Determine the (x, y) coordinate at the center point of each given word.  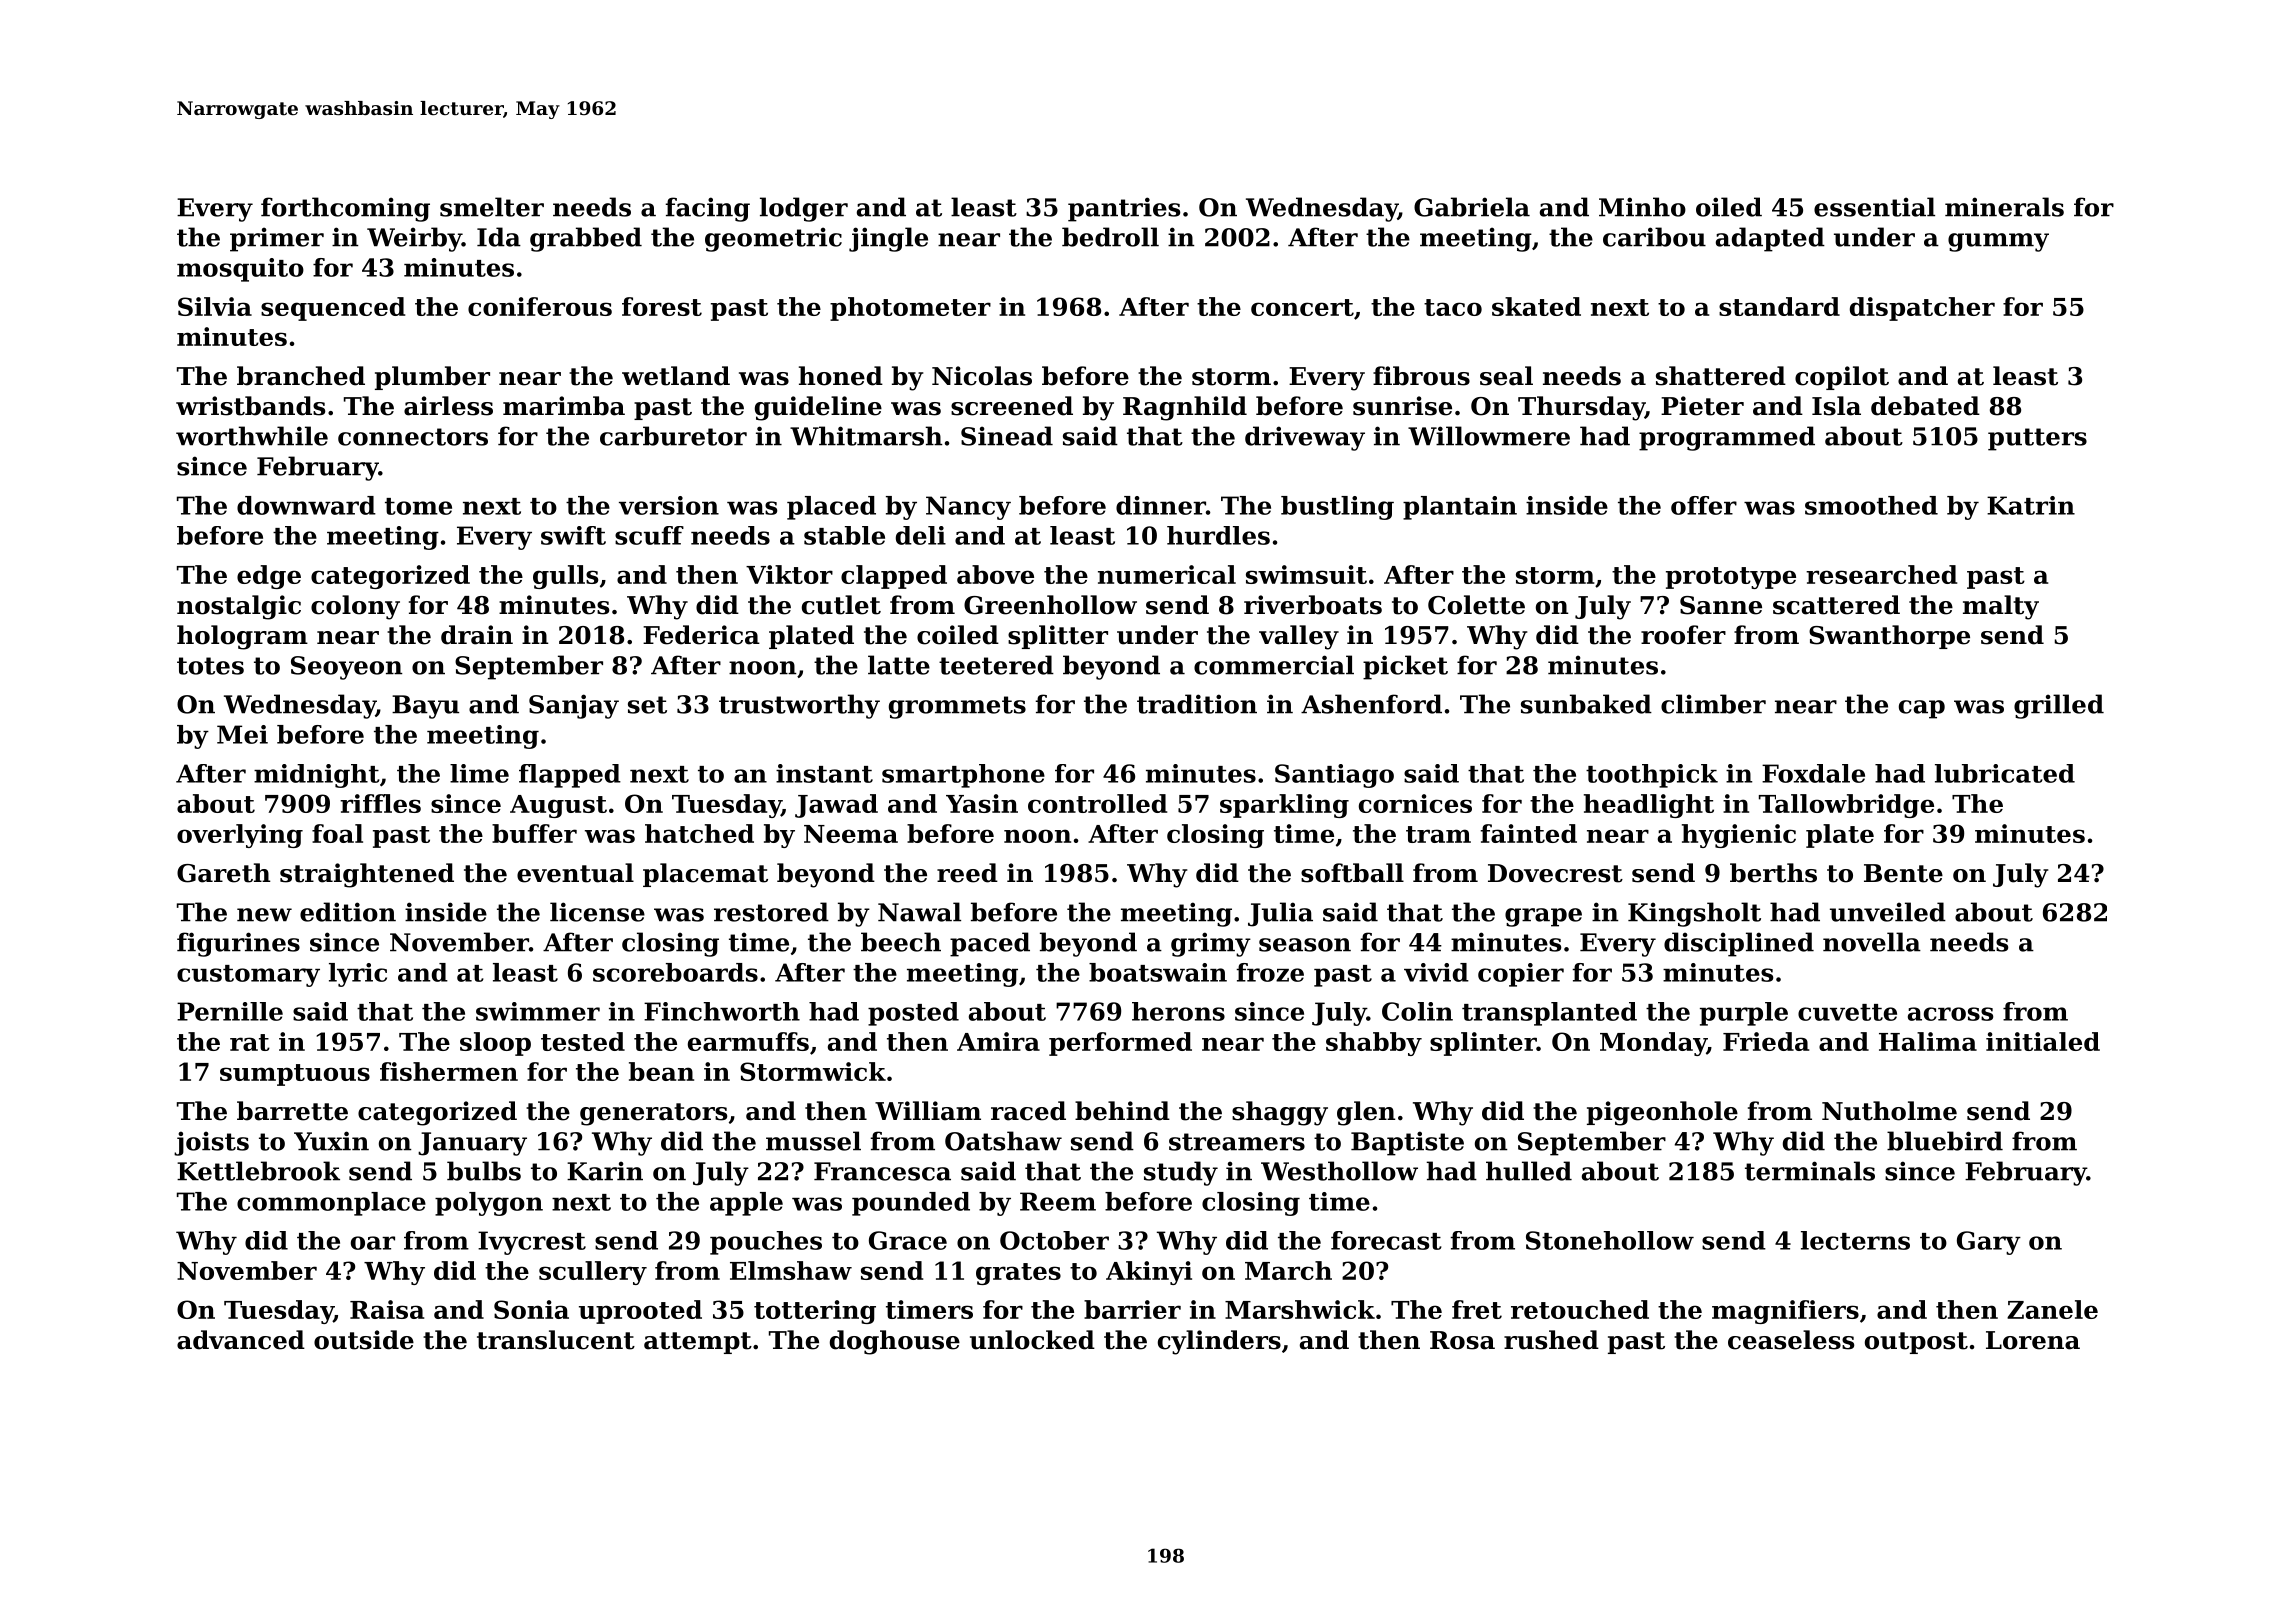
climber (1713, 704)
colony (355, 607)
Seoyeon (347, 668)
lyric (358, 975)
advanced (241, 1340)
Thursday (1581, 408)
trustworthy (799, 706)
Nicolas (982, 376)
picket (1405, 667)
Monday (1653, 1044)
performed (1120, 1044)
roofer (1683, 635)
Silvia (215, 306)
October (1054, 1240)
